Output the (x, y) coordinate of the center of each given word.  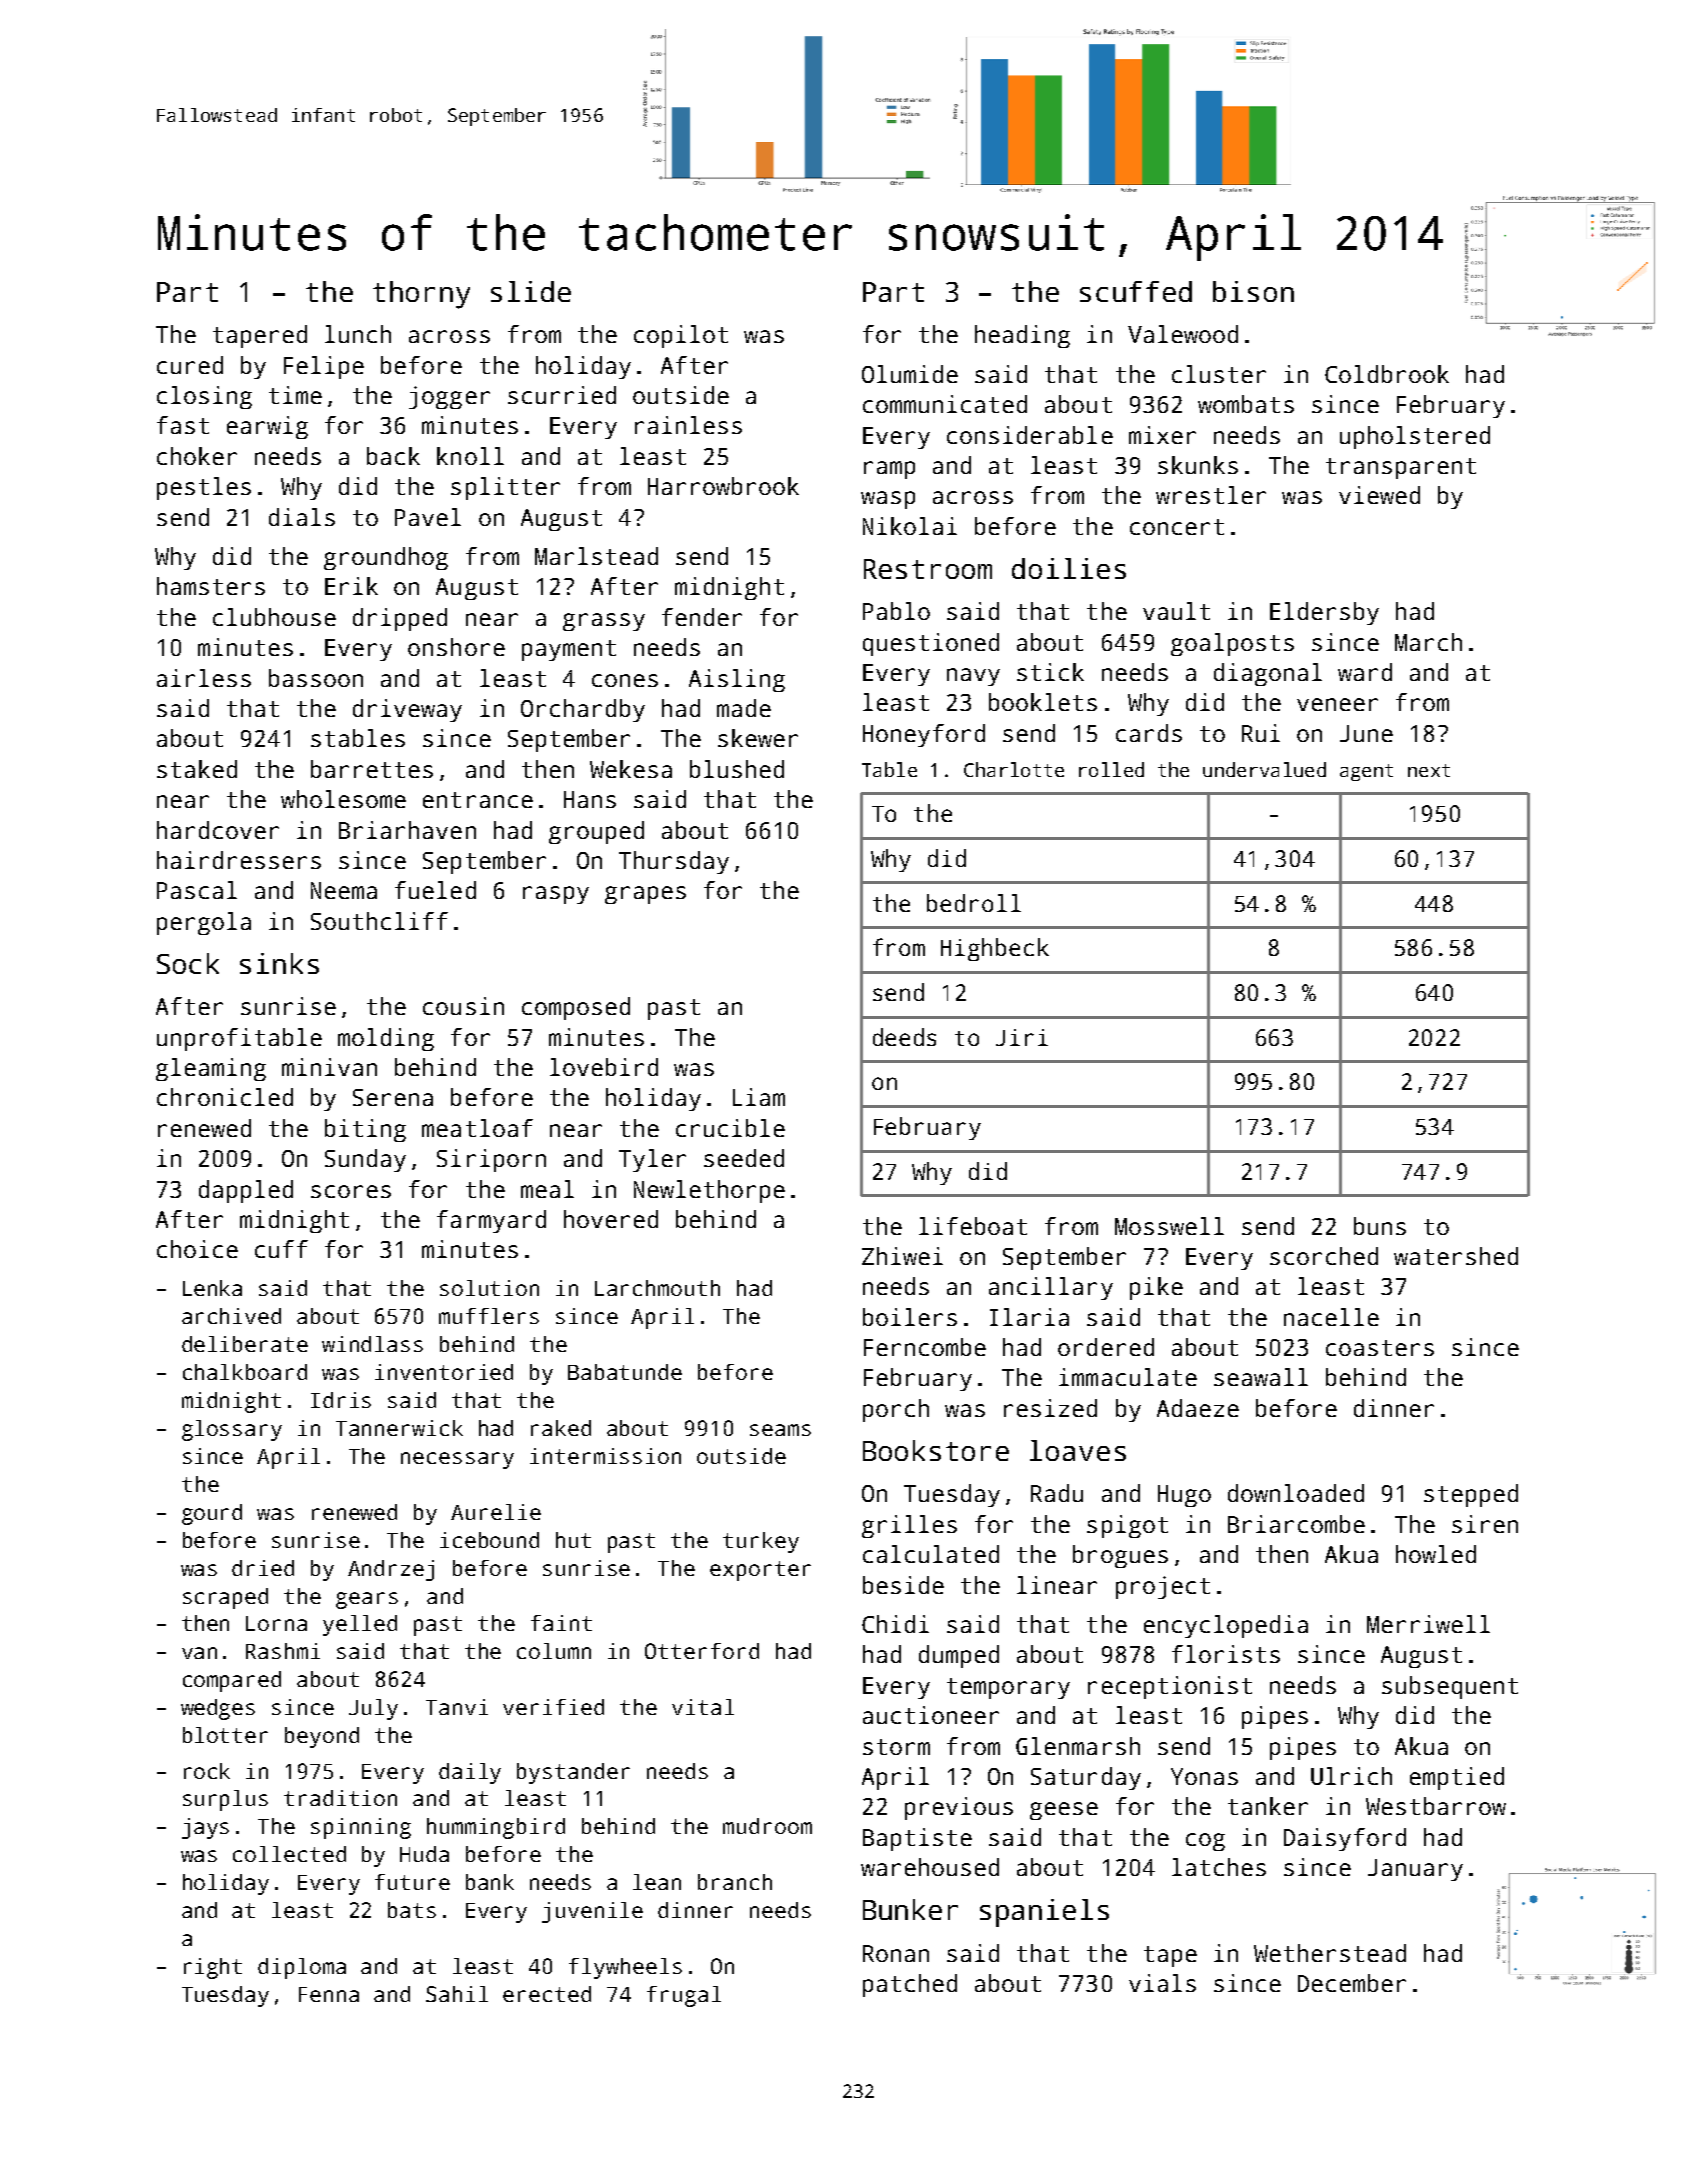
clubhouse (274, 617)
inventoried (444, 1372)
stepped (1471, 1495)
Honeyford (924, 735)
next (1429, 770)
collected (289, 1854)
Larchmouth (657, 1288)
